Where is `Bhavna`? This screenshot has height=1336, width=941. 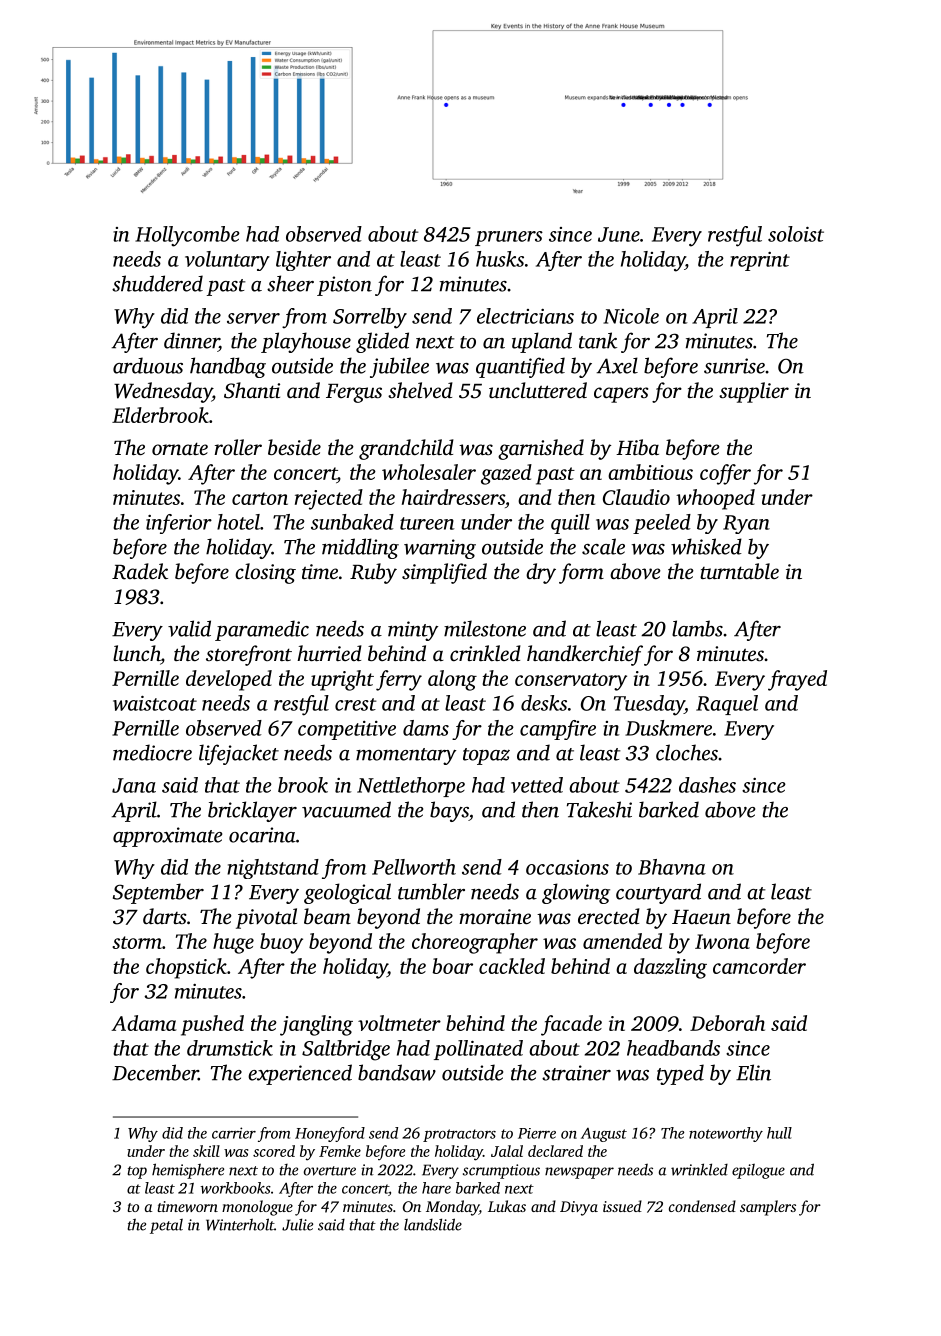
Bhavna is located at coordinates (672, 867).
